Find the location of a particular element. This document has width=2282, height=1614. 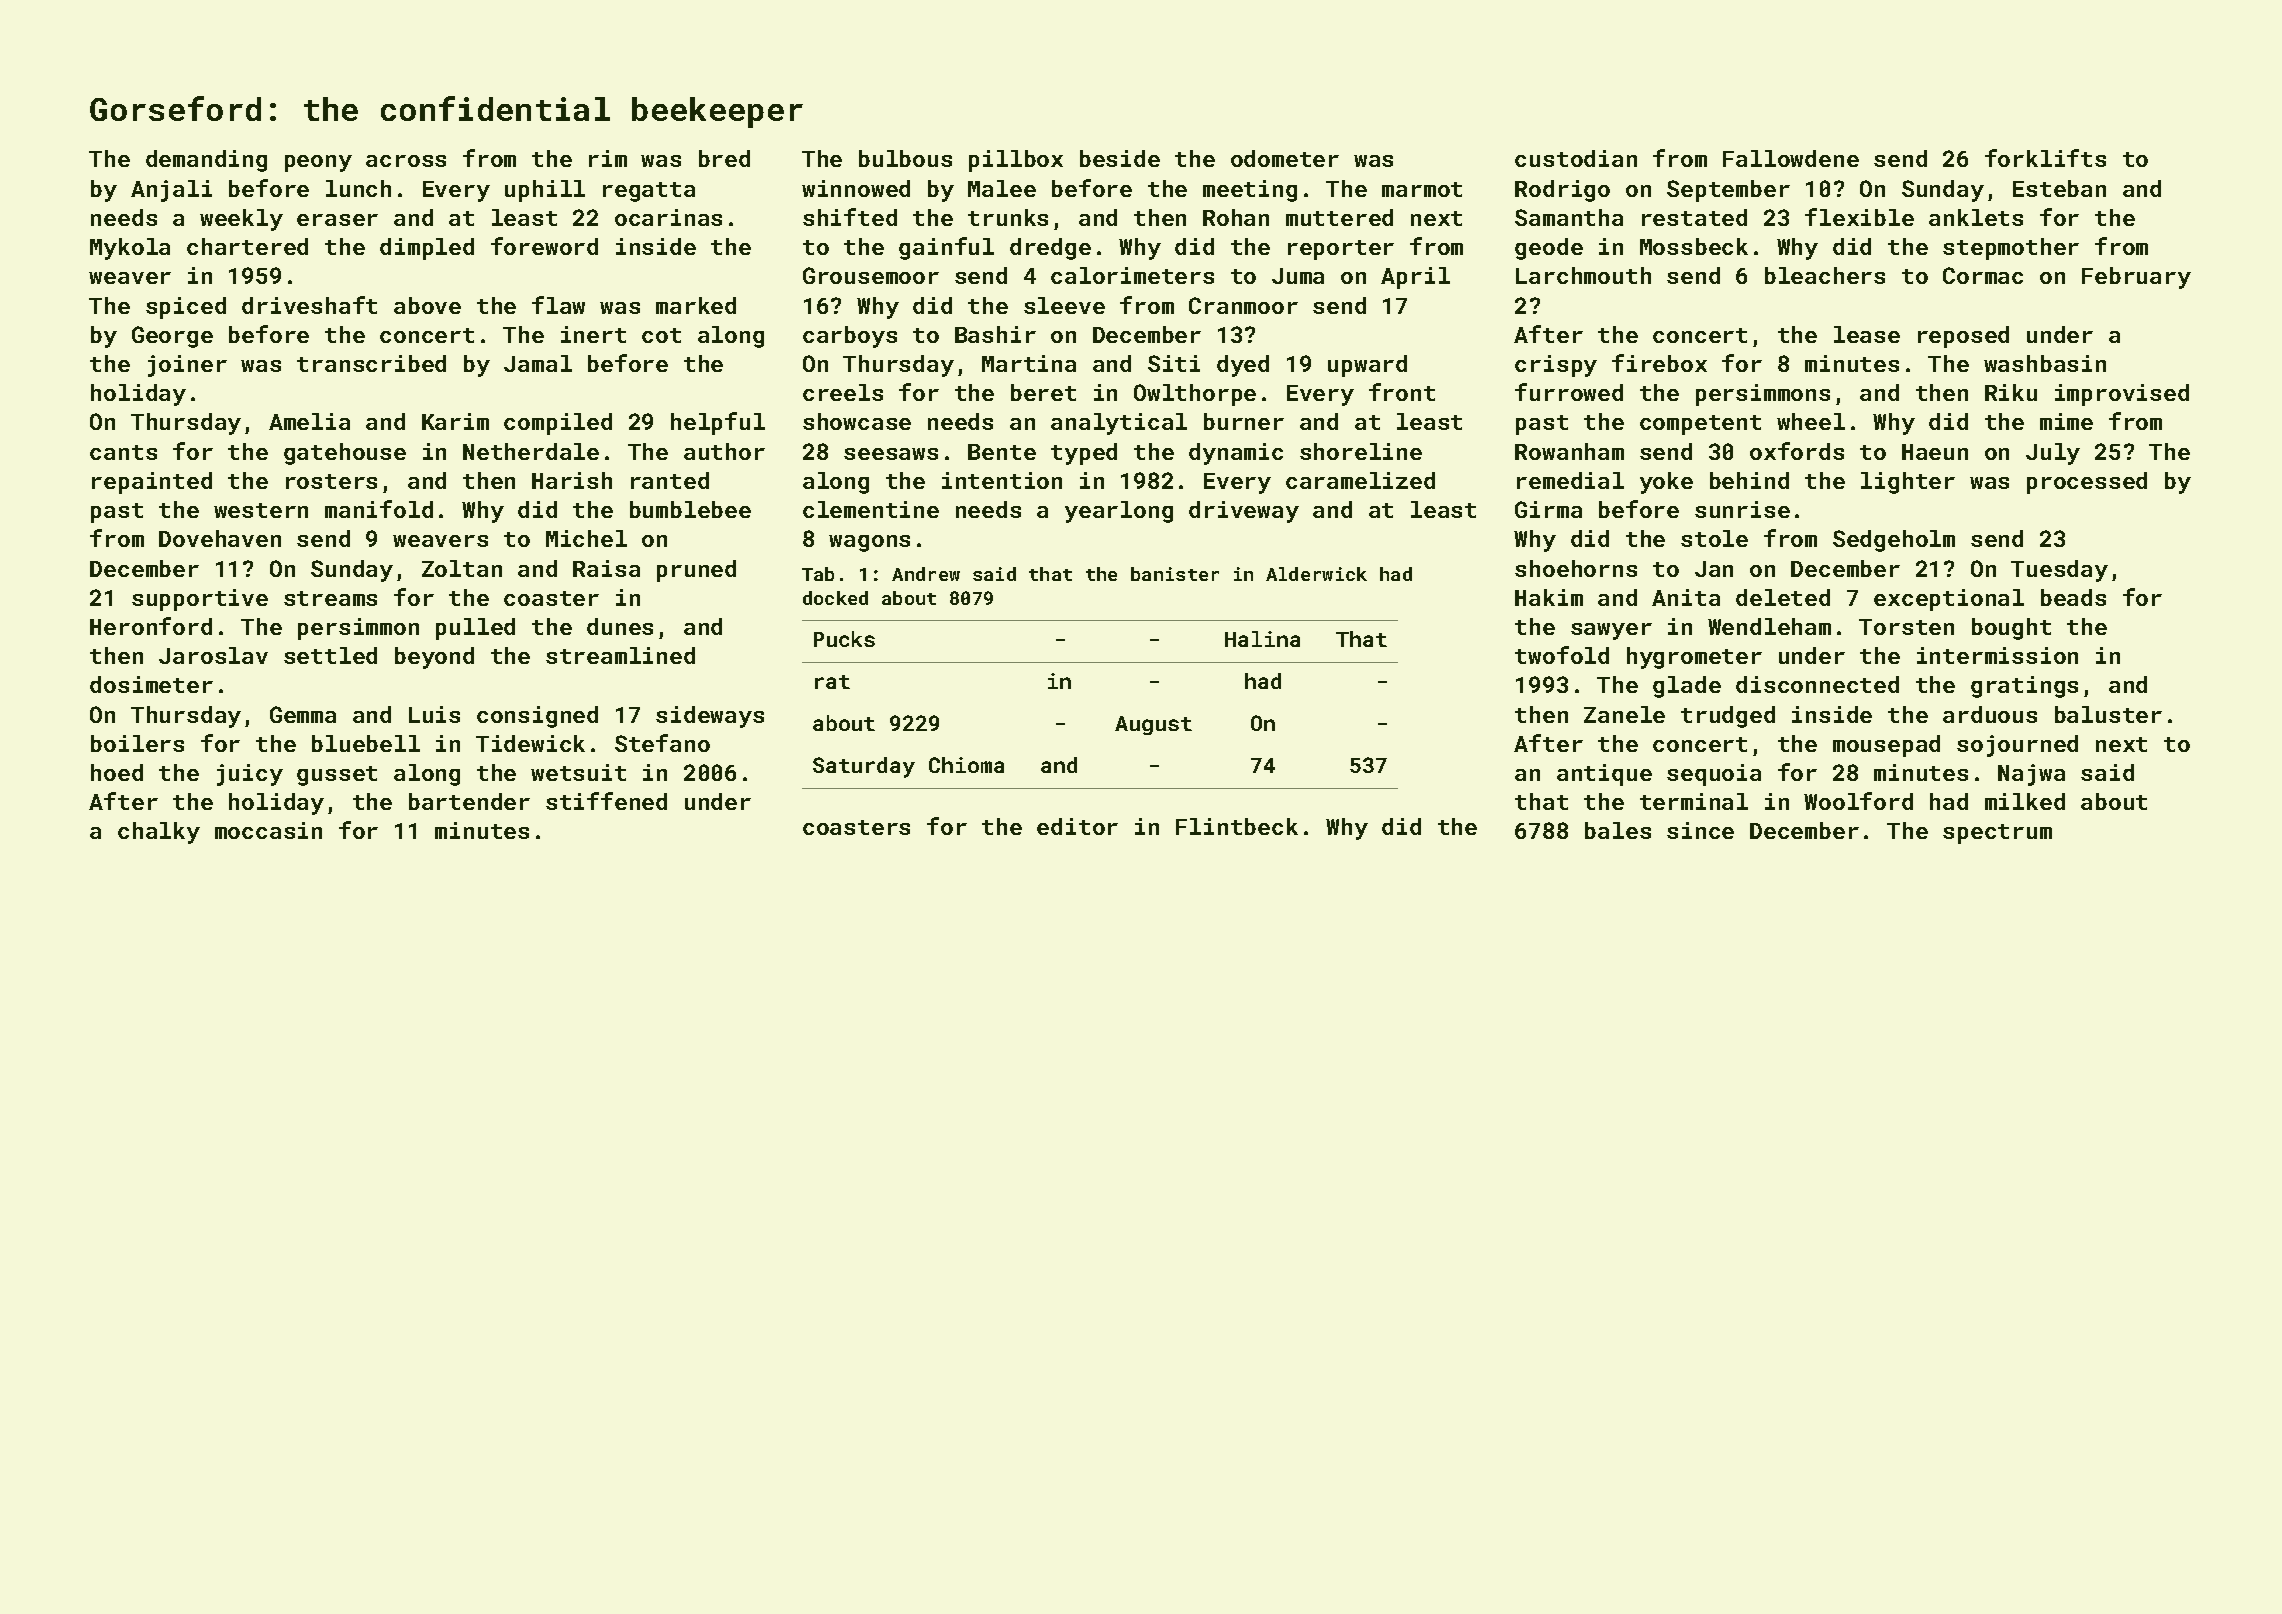

transcribed is located at coordinates (371, 363).
